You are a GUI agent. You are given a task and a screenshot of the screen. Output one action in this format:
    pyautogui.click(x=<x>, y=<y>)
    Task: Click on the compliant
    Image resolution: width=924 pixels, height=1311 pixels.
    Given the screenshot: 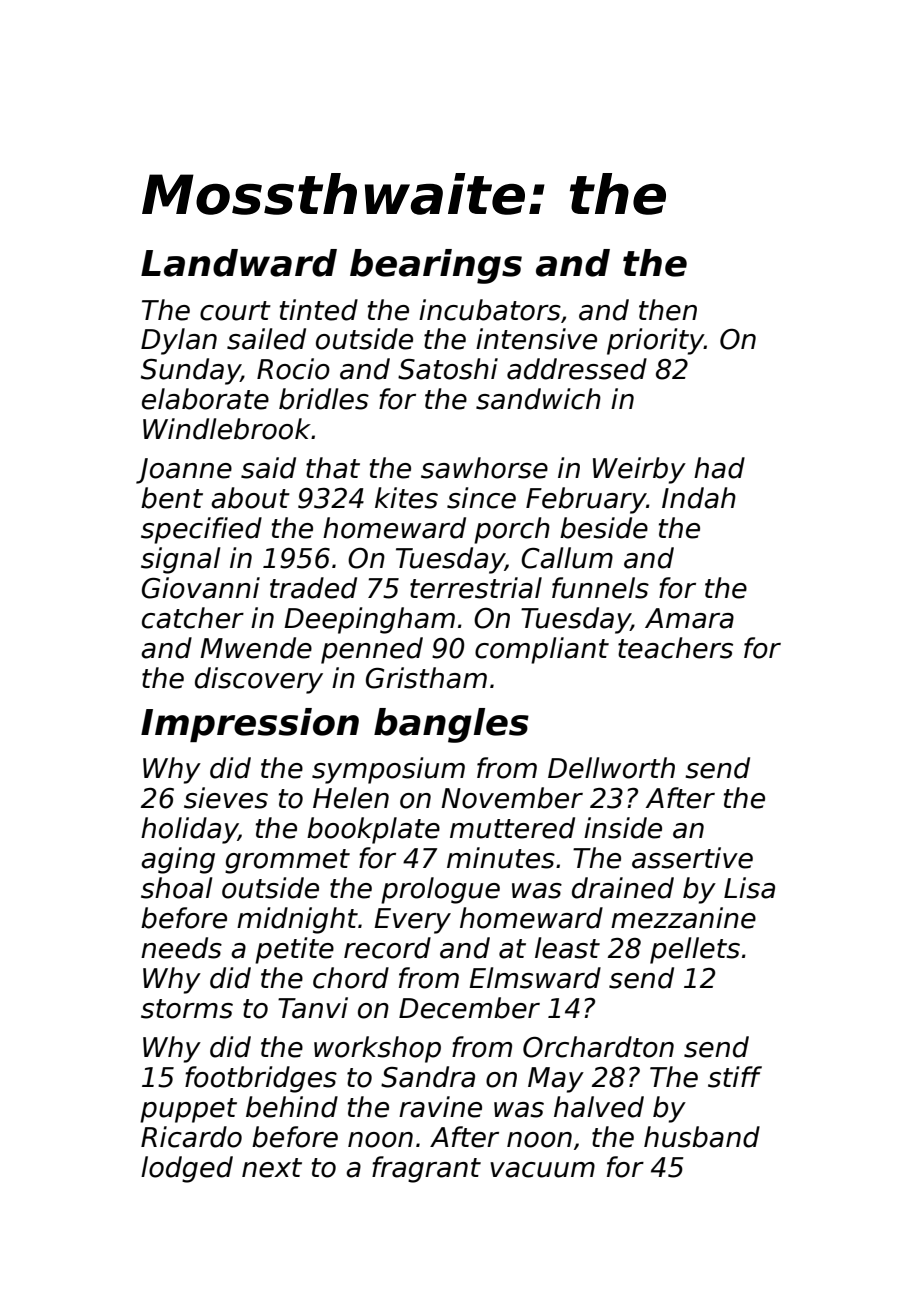 What is the action you would take?
    pyautogui.click(x=542, y=650)
